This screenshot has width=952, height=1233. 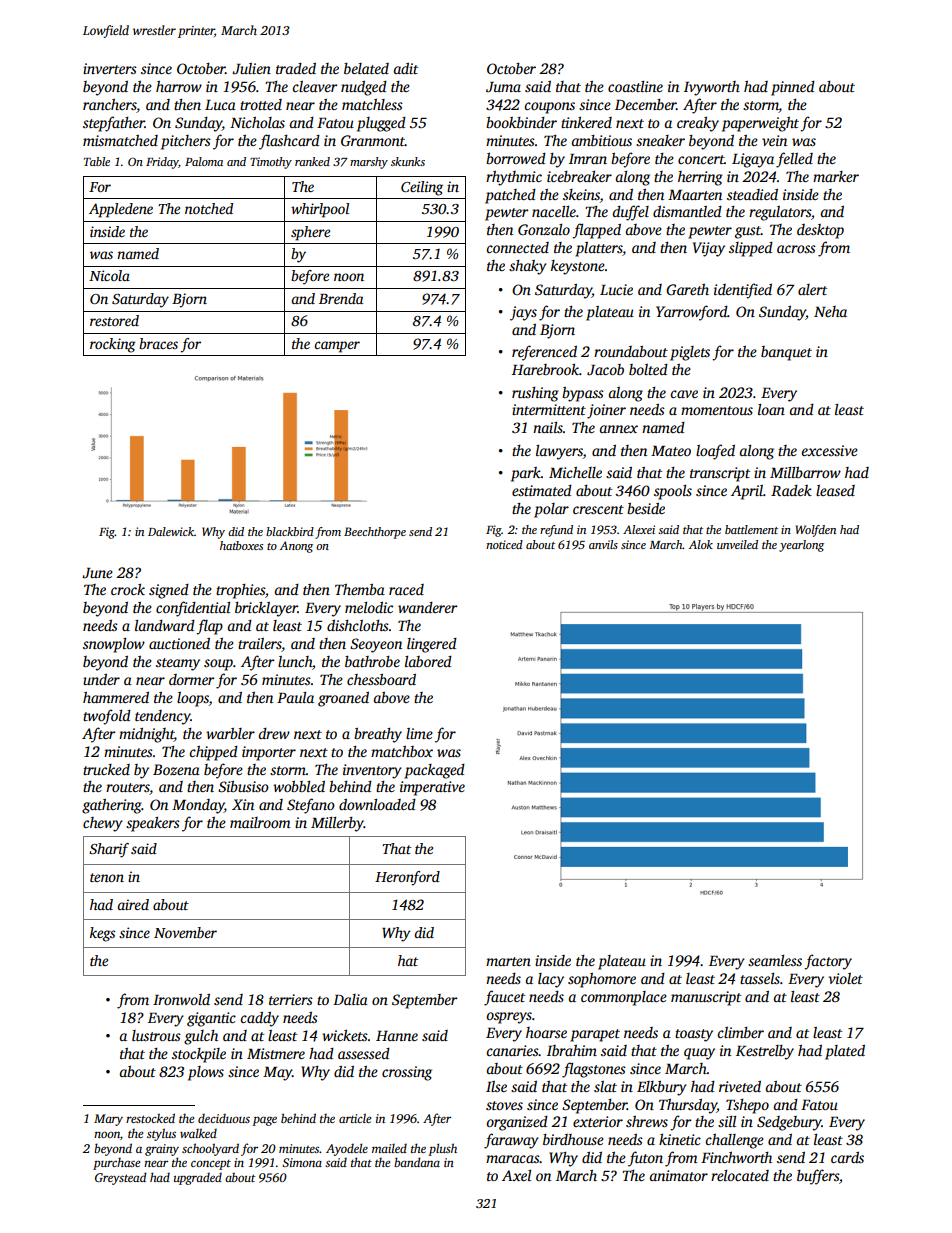 I want to click on bolted, so click(x=648, y=369).
